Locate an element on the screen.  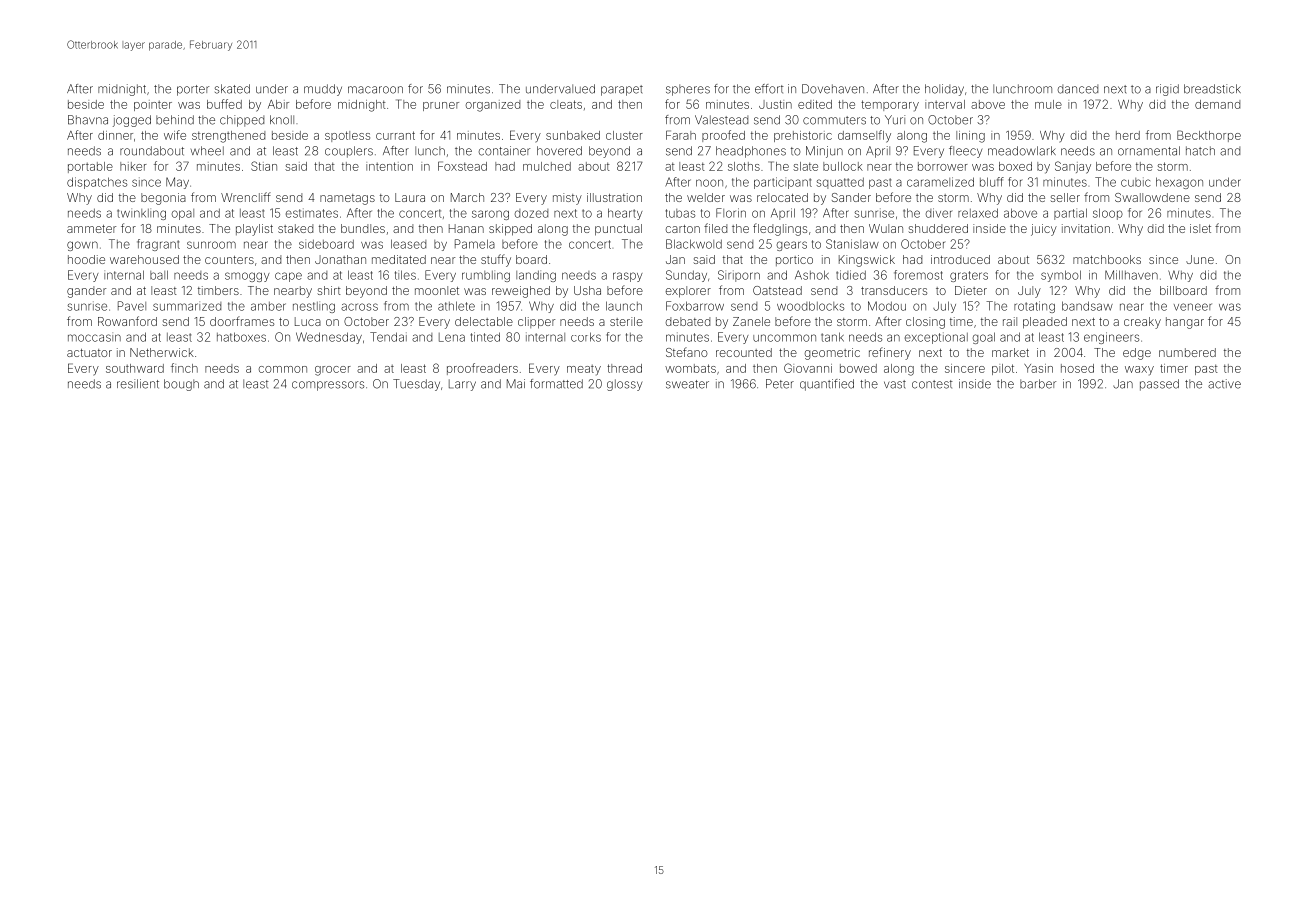
resilient is located at coordinates (138, 384).
